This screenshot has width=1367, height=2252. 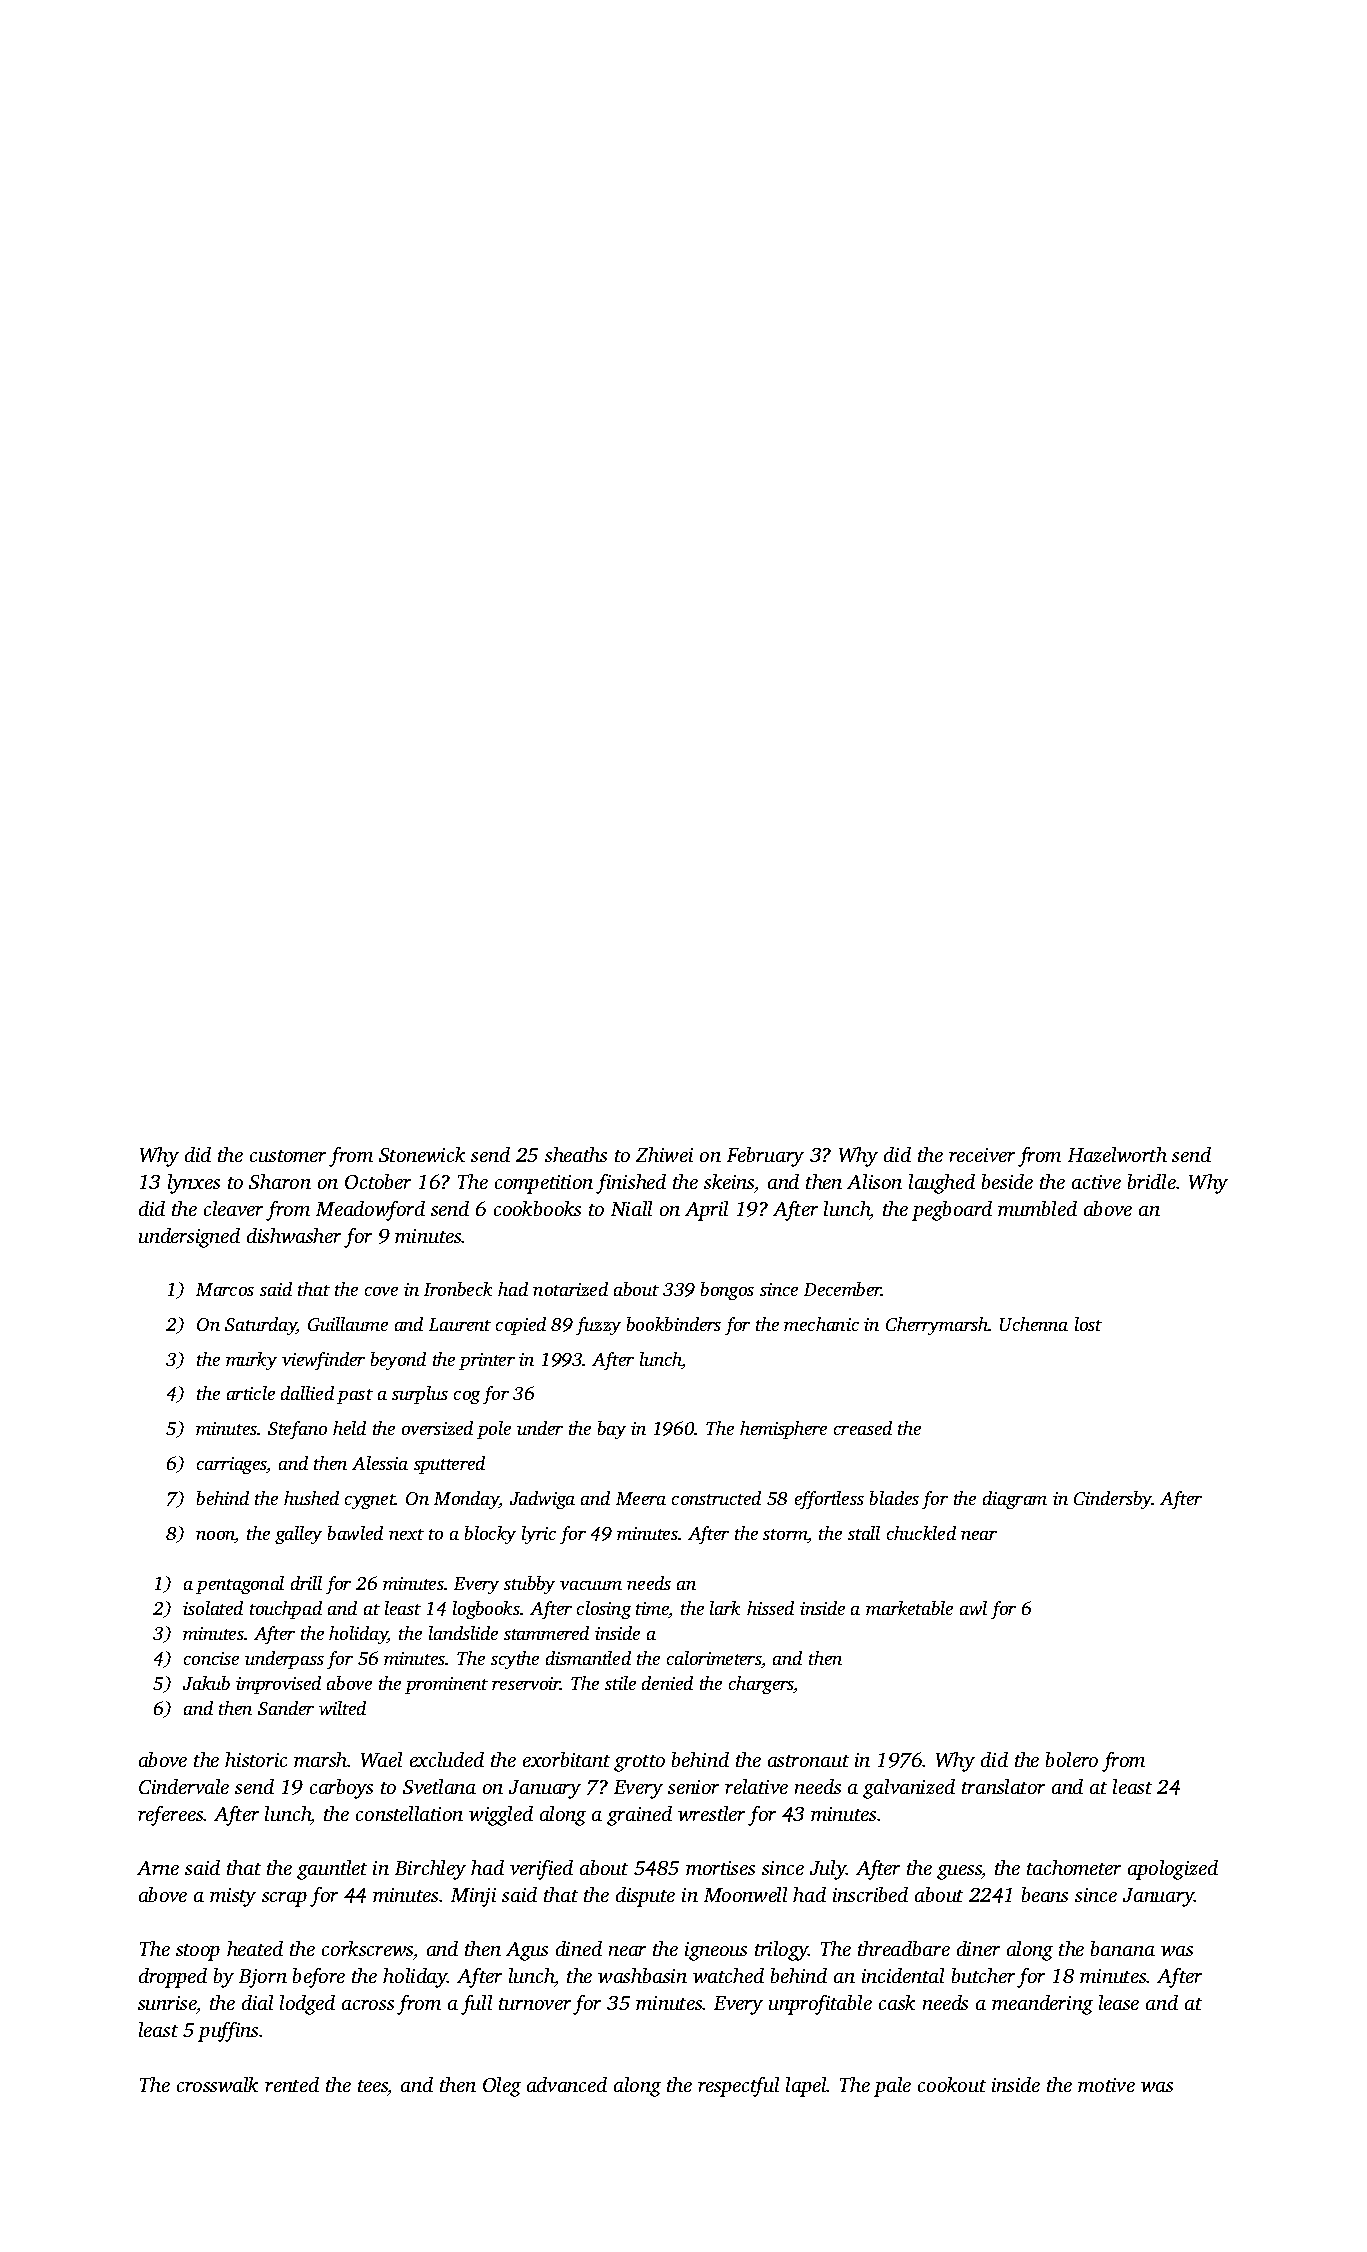 I want to click on Uchenna, so click(x=1034, y=1324).
